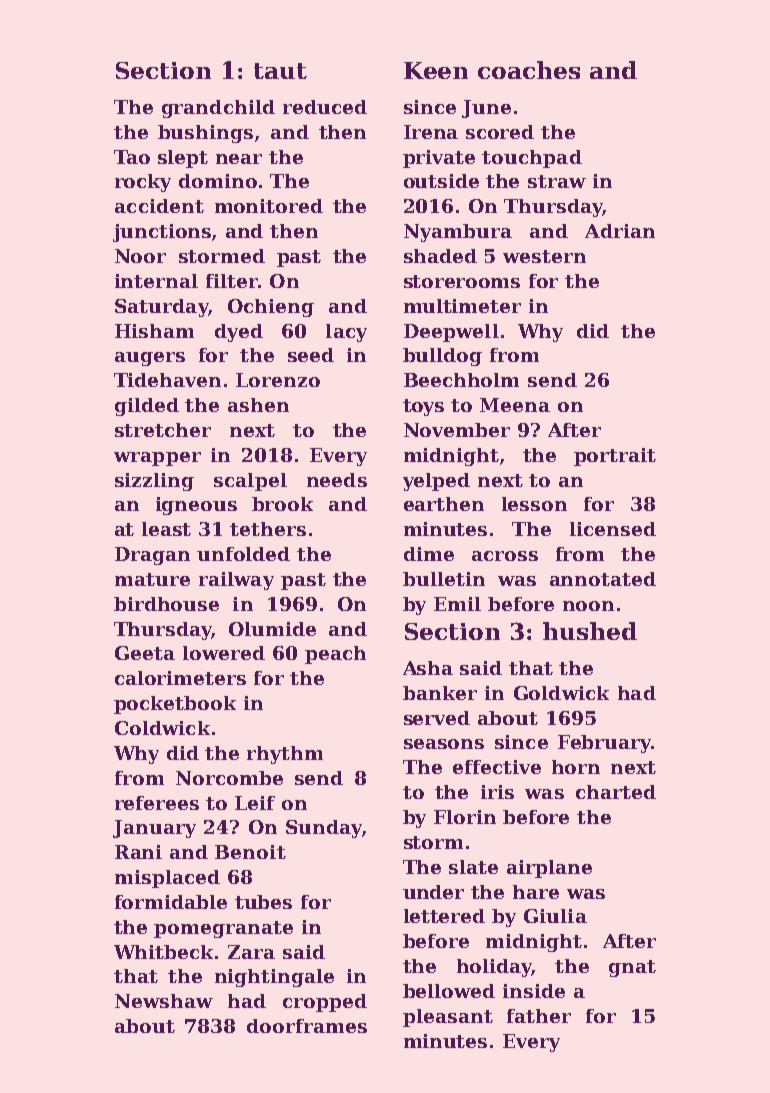 The width and height of the image is (770, 1093). Describe the element at coordinates (557, 181) in the image. I see `straw` at that location.
